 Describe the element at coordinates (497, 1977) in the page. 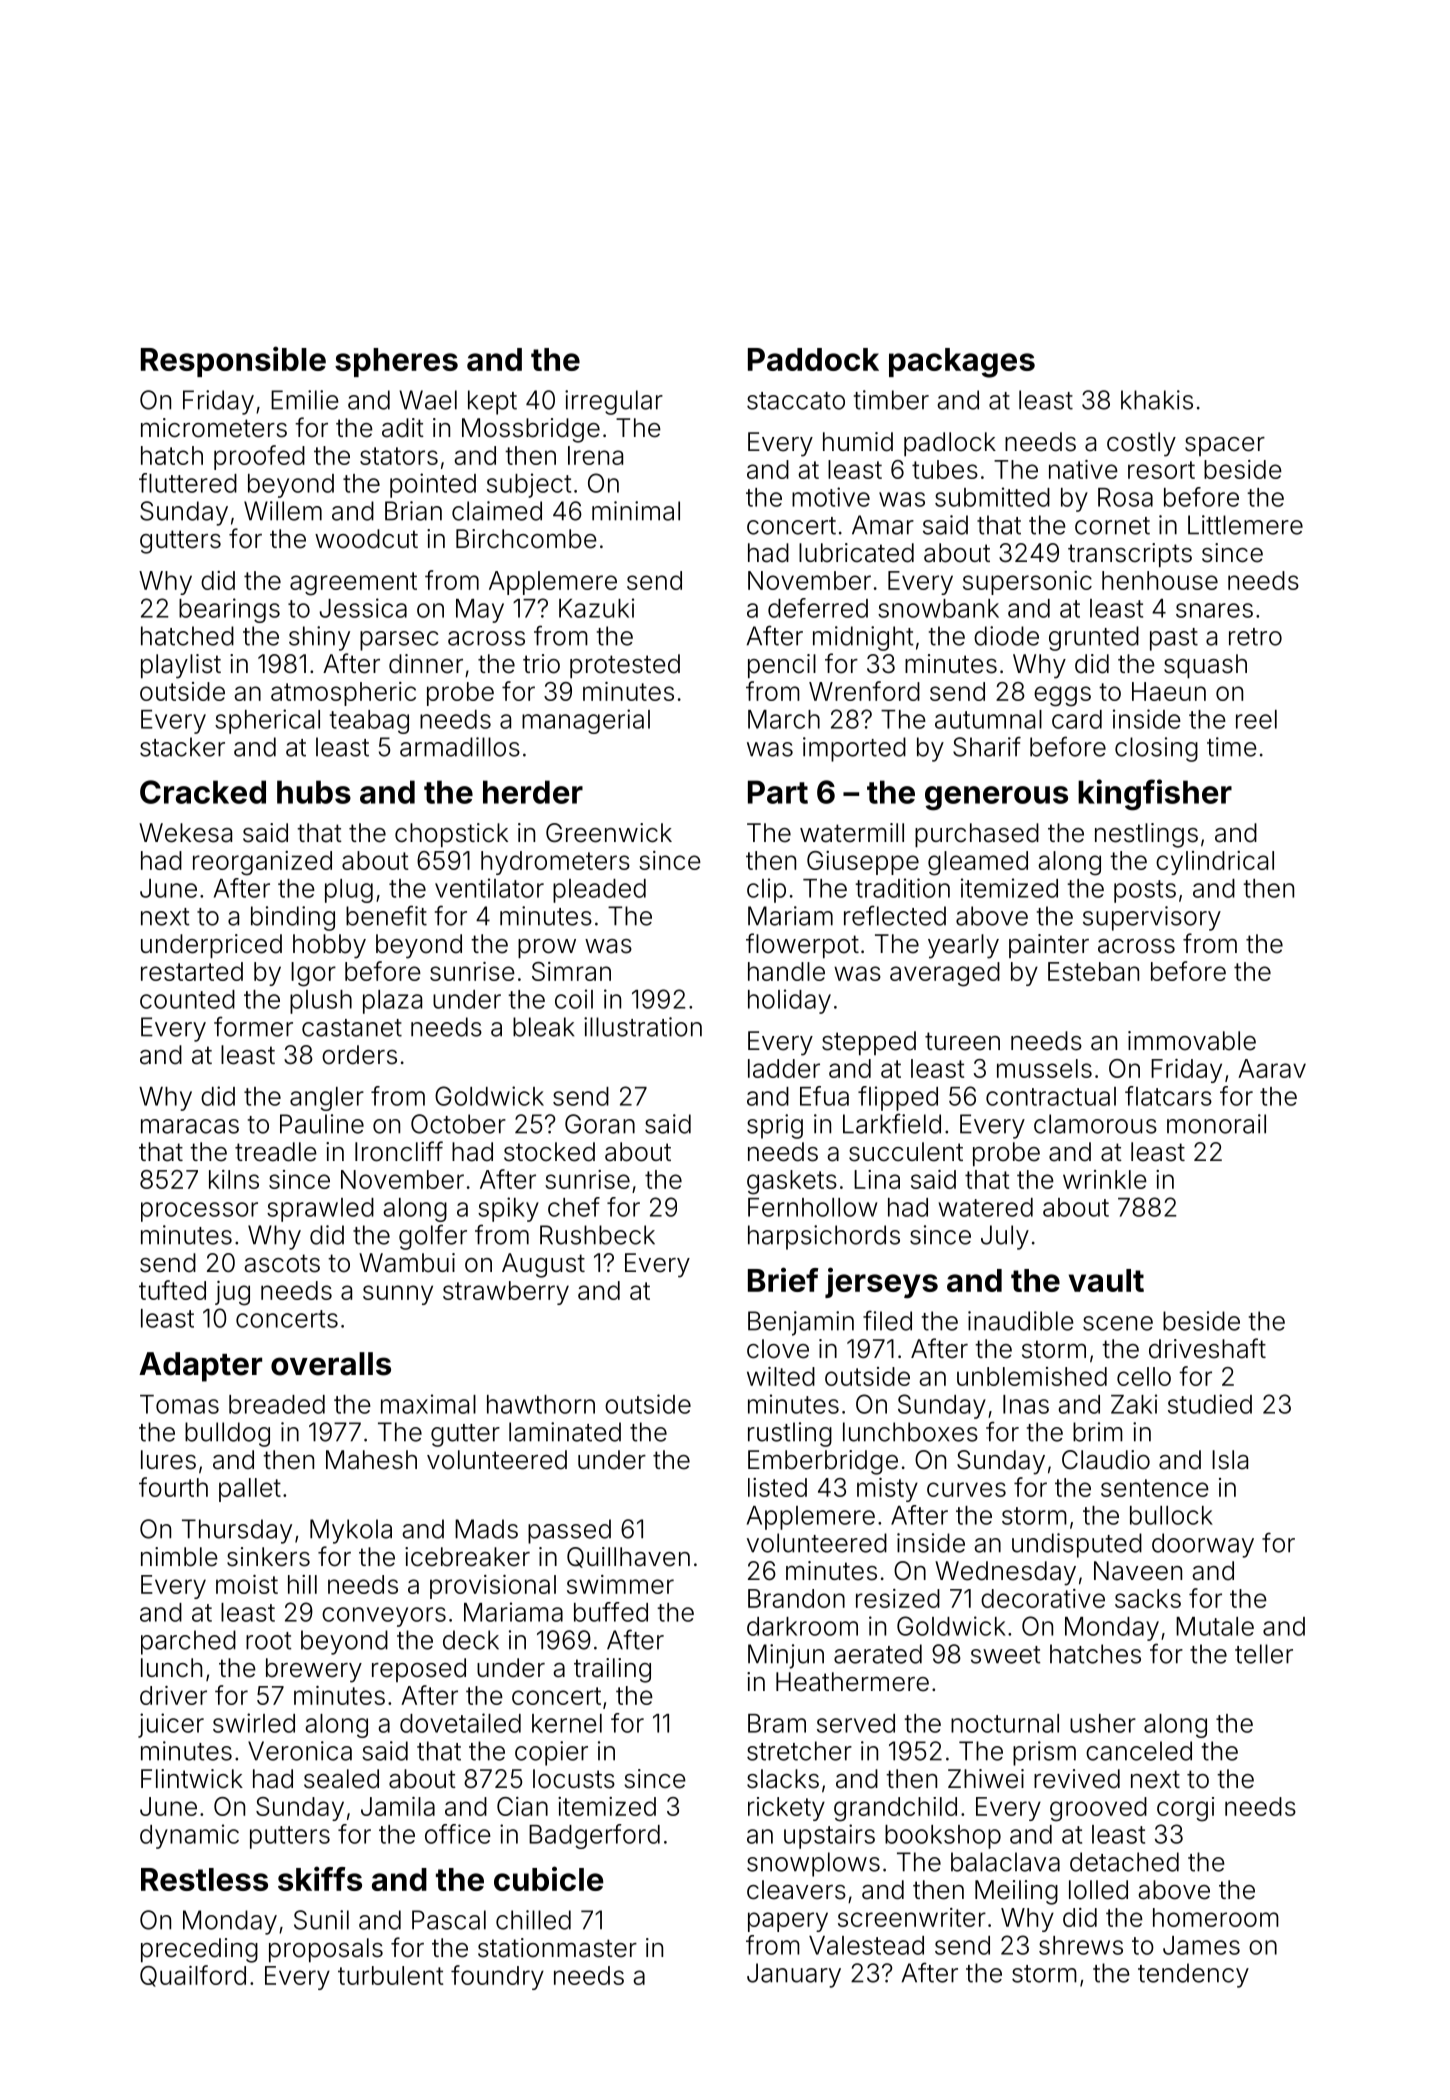

I see `foundry` at that location.
